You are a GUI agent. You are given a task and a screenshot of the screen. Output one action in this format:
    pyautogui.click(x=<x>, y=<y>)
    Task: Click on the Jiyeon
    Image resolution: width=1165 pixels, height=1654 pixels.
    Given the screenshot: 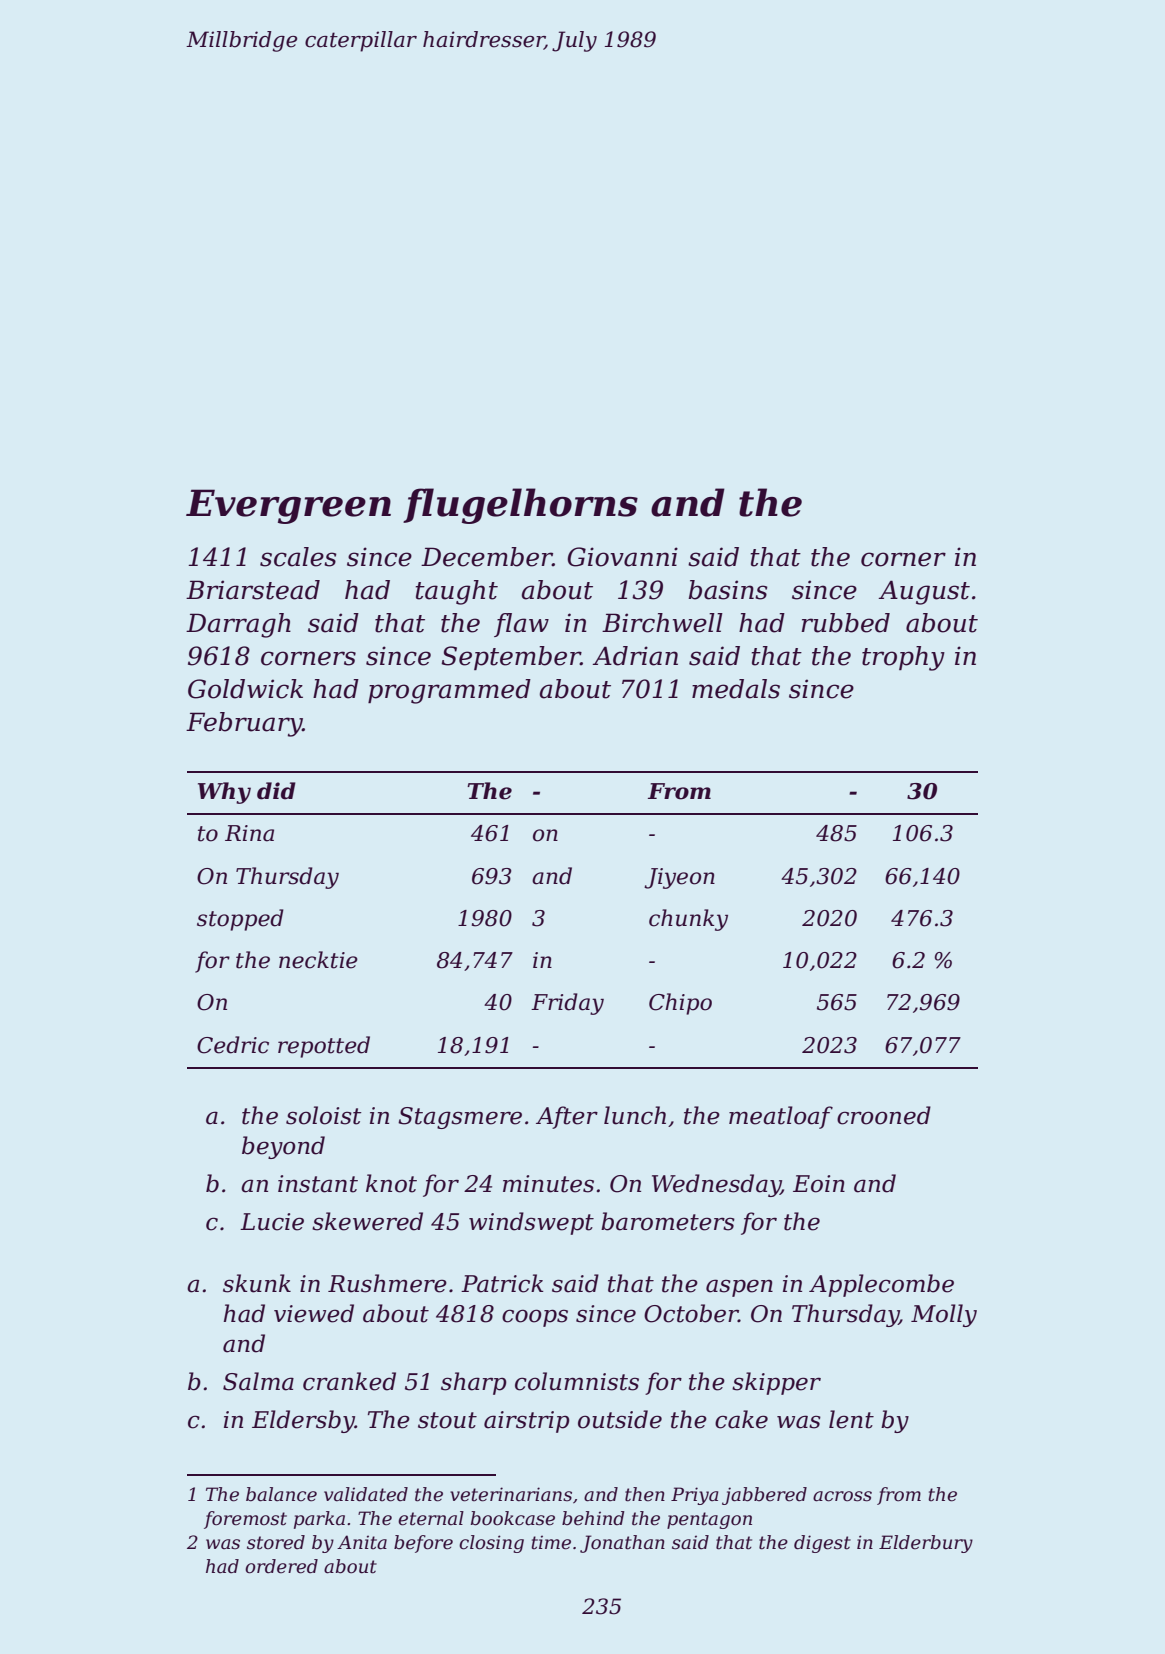 What is the action you would take?
    pyautogui.click(x=679, y=878)
